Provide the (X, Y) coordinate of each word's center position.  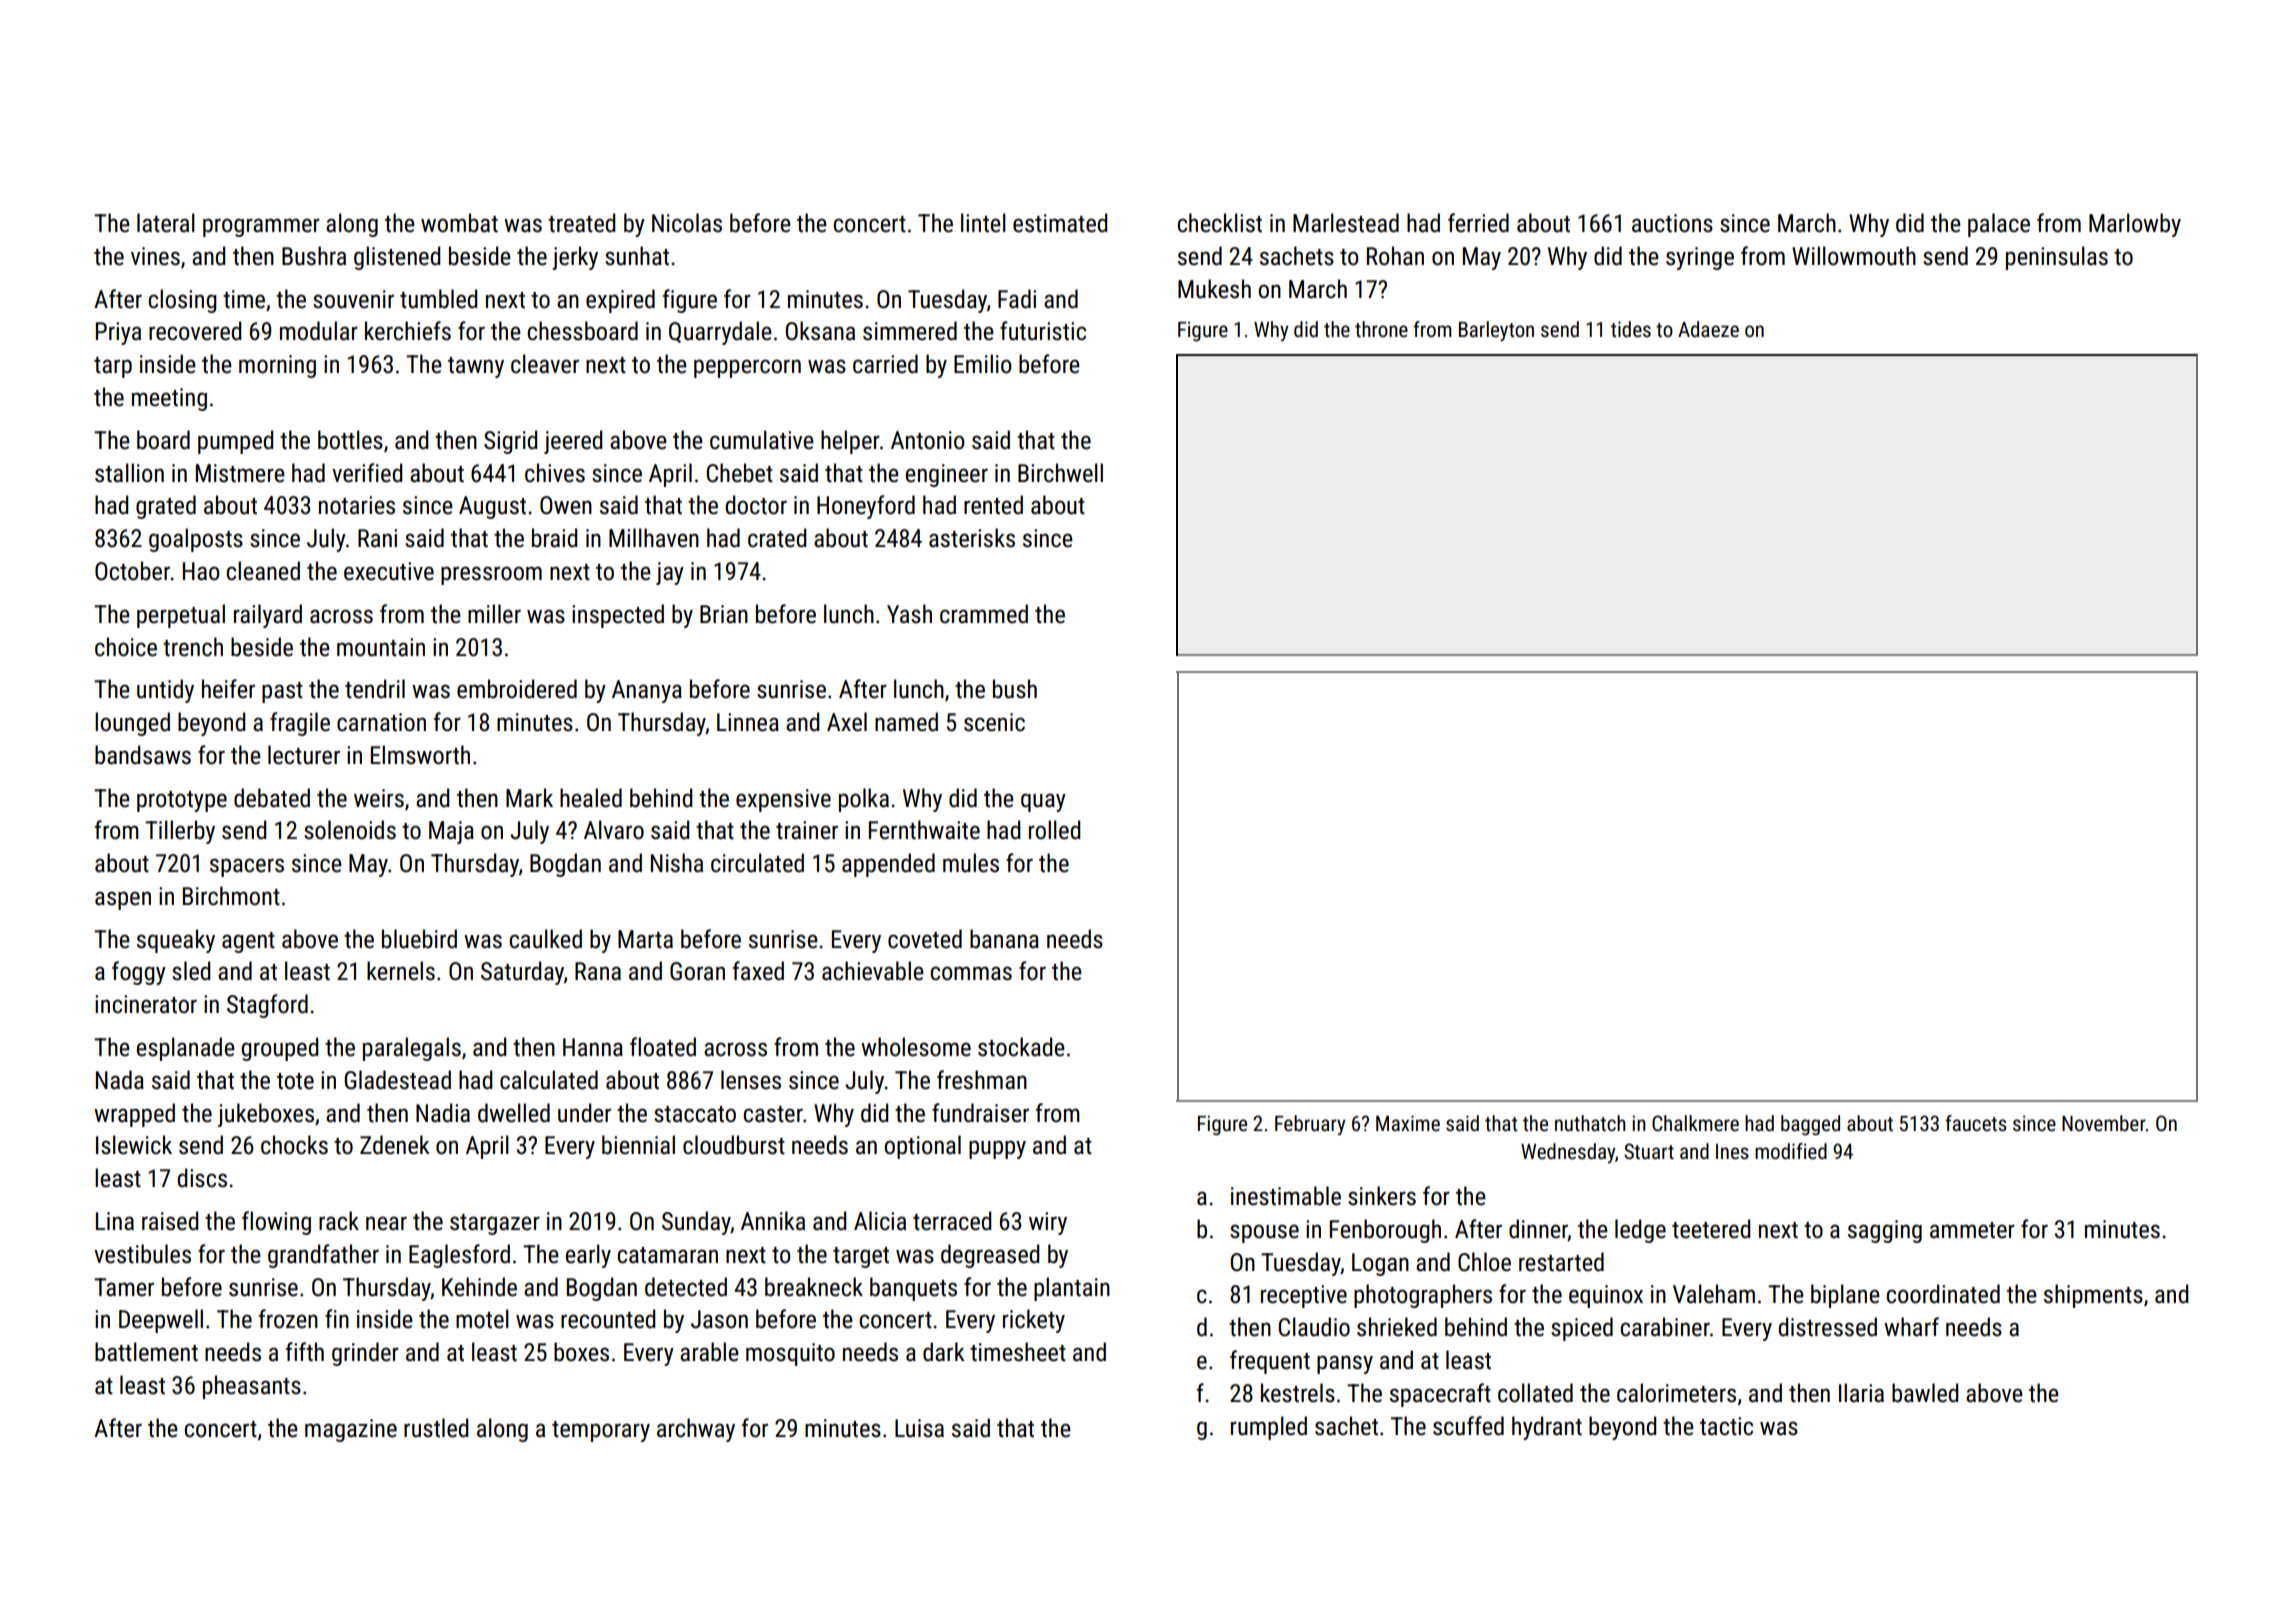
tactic (1726, 1426)
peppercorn (747, 368)
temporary (601, 1431)
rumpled (1269, 1428)
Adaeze (1708, 329)
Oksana (820, 331)
